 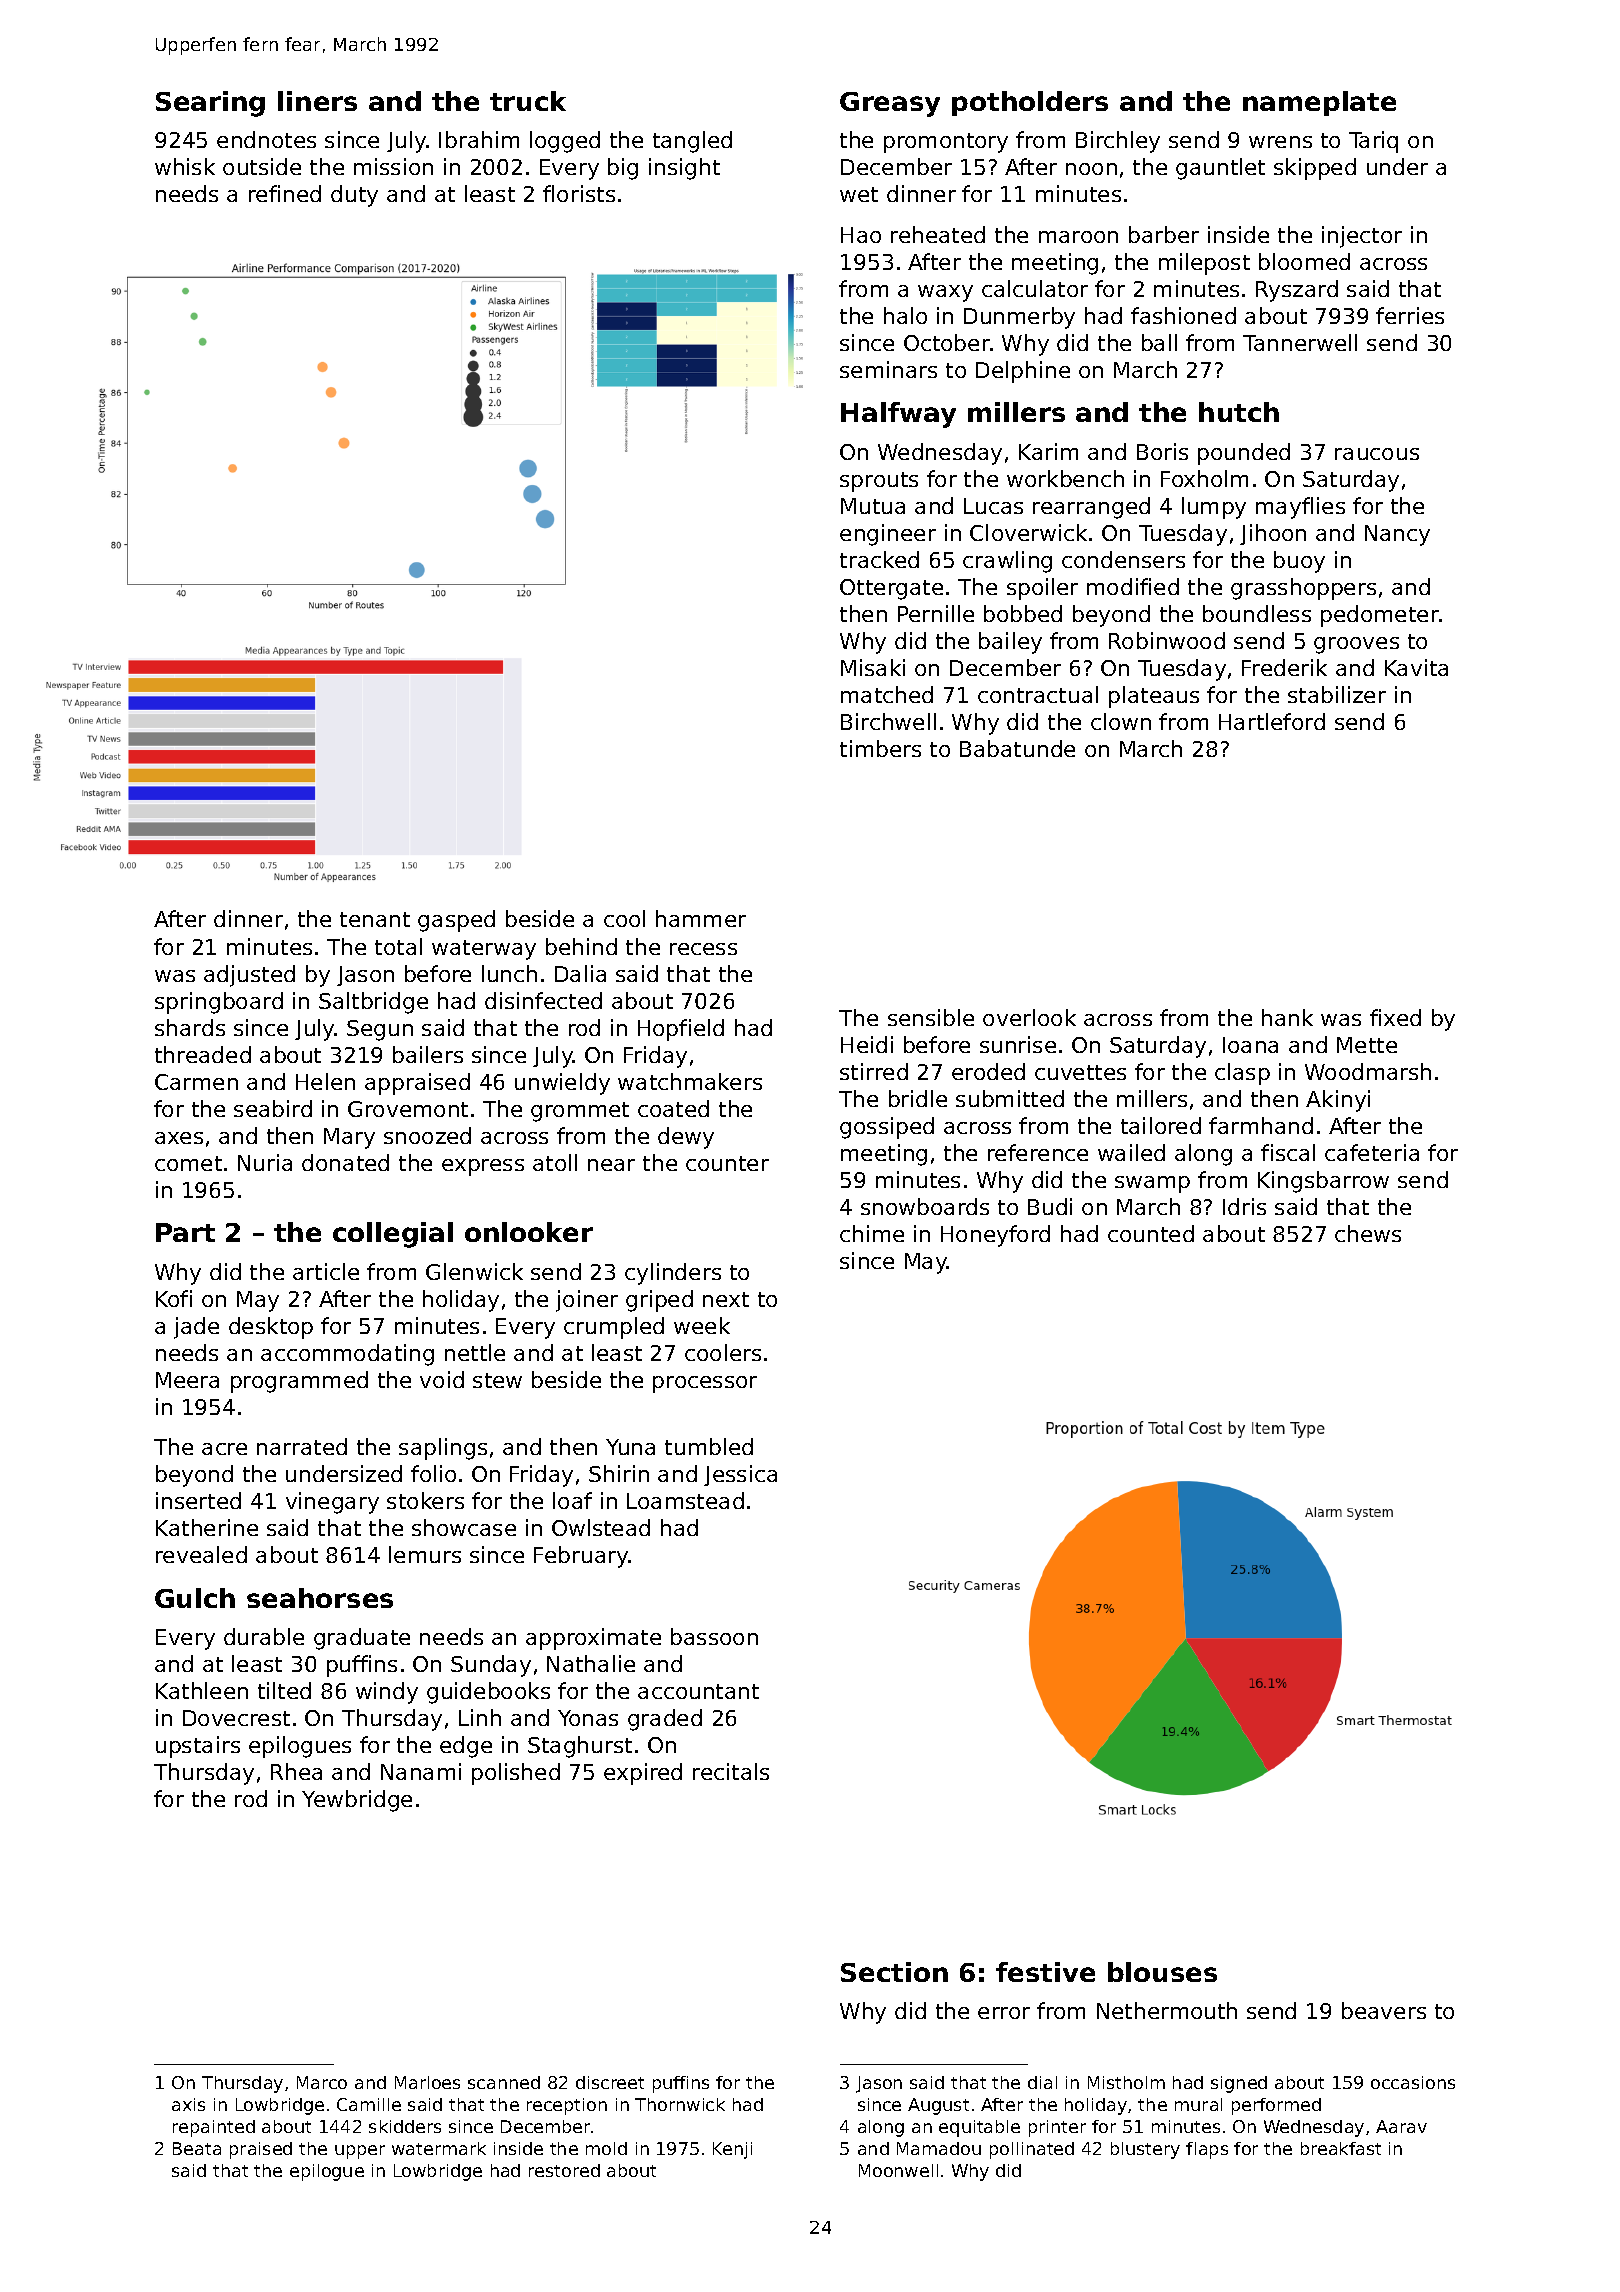 What do you see at coordinates (1162, 1972) in the image?
I see `blouses` at bounding box center [1162, 1972].
